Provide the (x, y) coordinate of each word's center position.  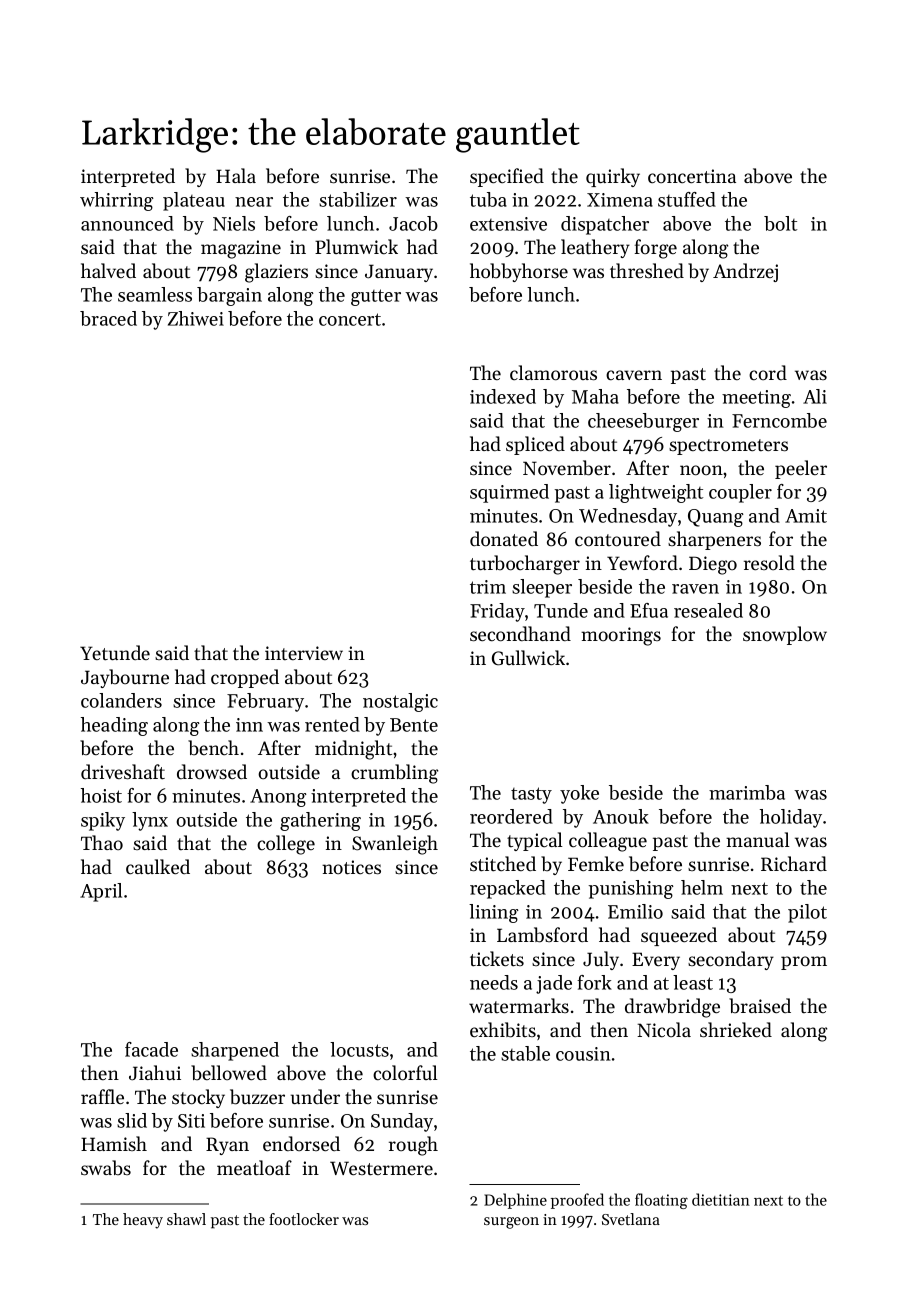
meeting (756, 399)
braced (108, 318)
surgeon (511, 1223)
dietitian (721, 1199)
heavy (143, 1221)
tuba (488, 199)
